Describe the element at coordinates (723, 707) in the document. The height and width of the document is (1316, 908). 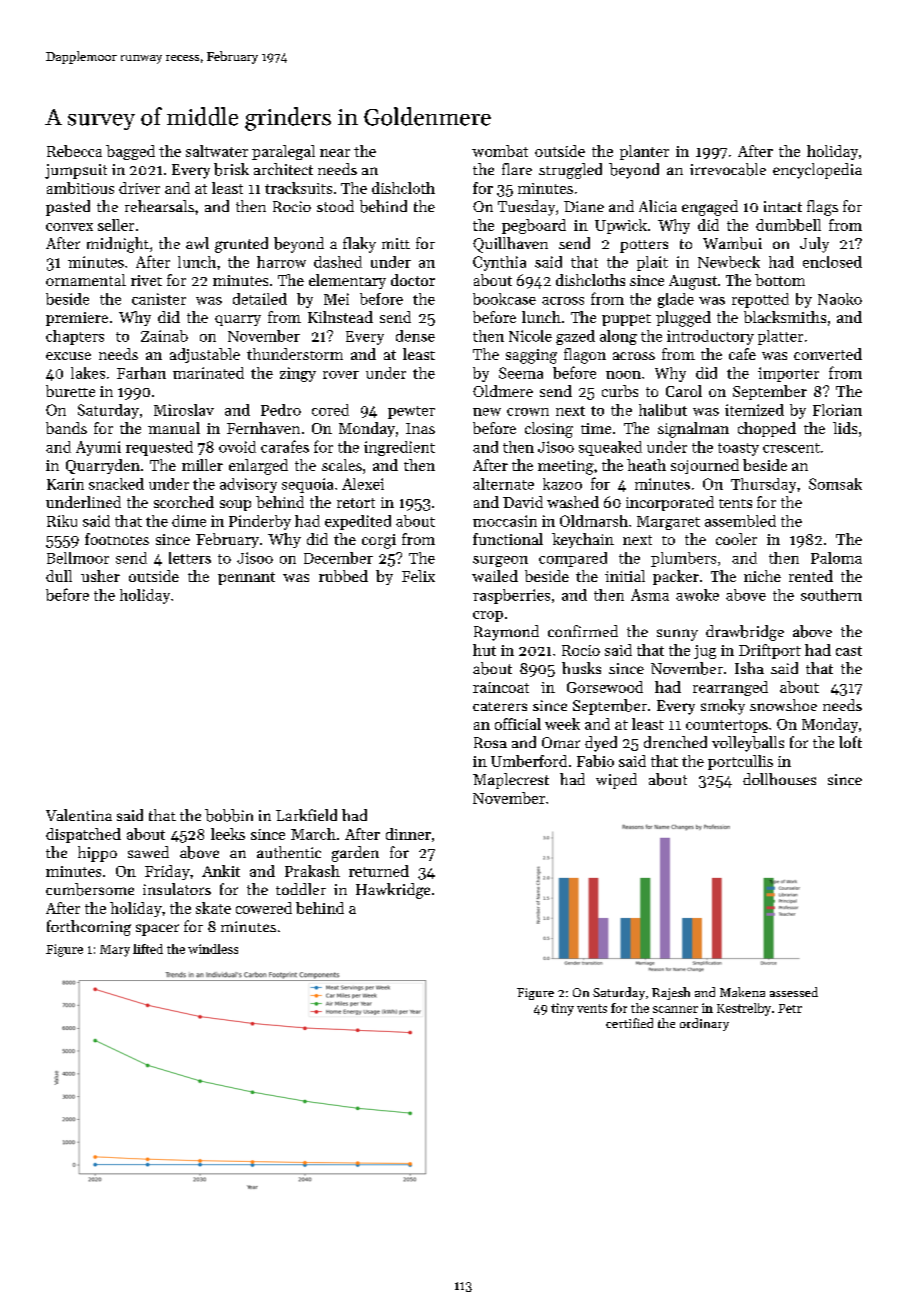
I see `smoky` at that location.
